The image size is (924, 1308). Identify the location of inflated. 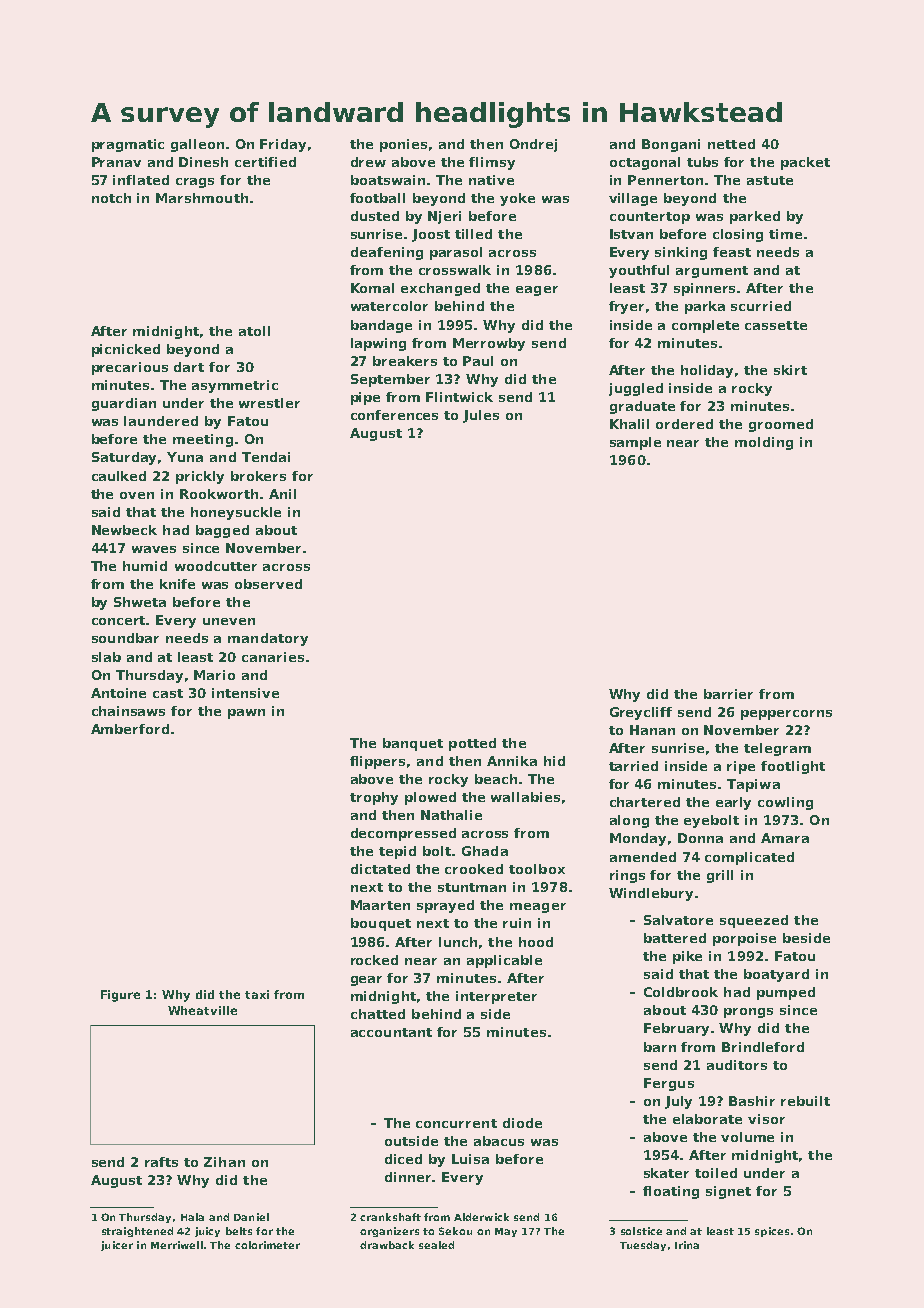
(141, 180).
